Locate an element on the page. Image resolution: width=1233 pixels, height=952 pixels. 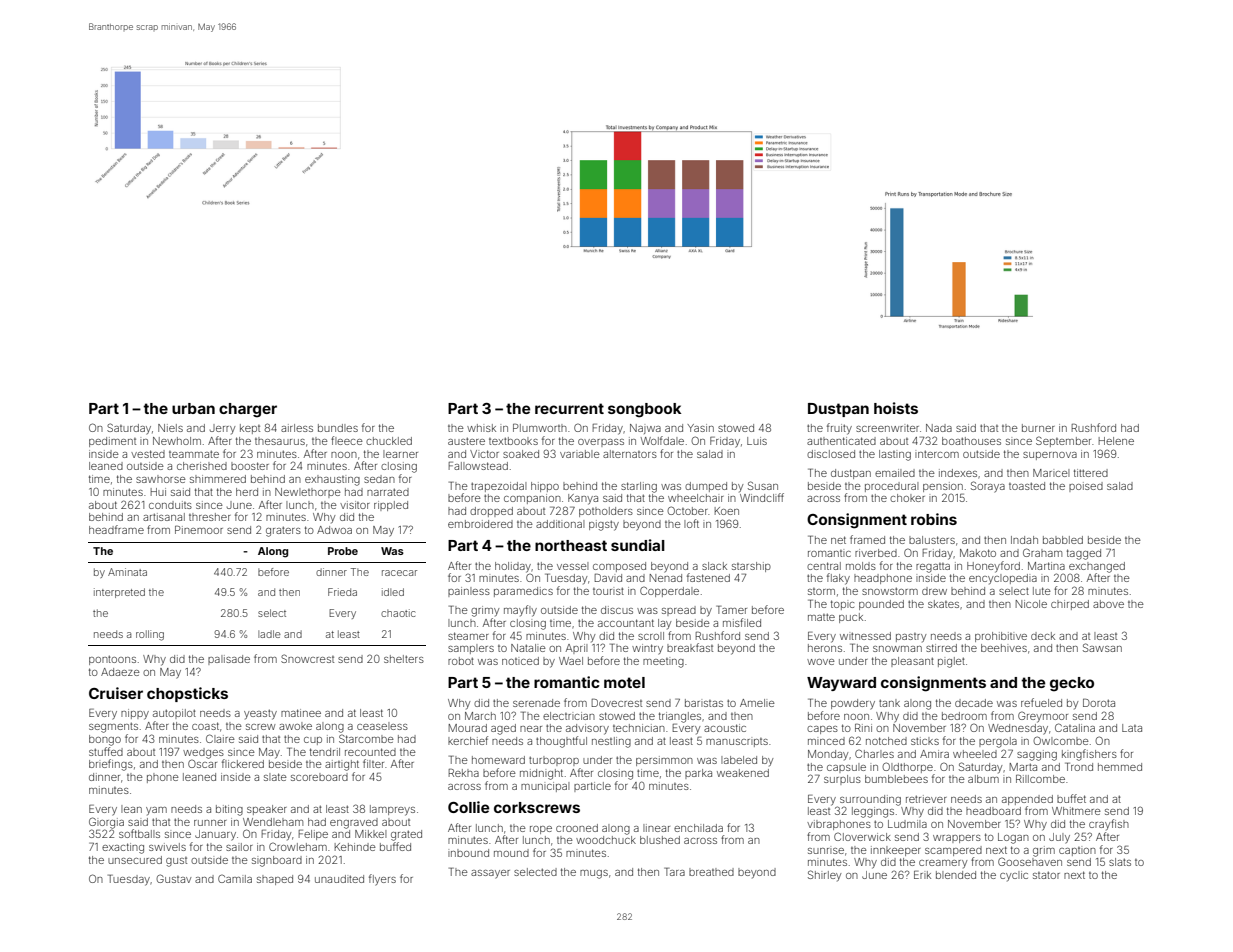
municipal is located at coordinates (545, 787).
